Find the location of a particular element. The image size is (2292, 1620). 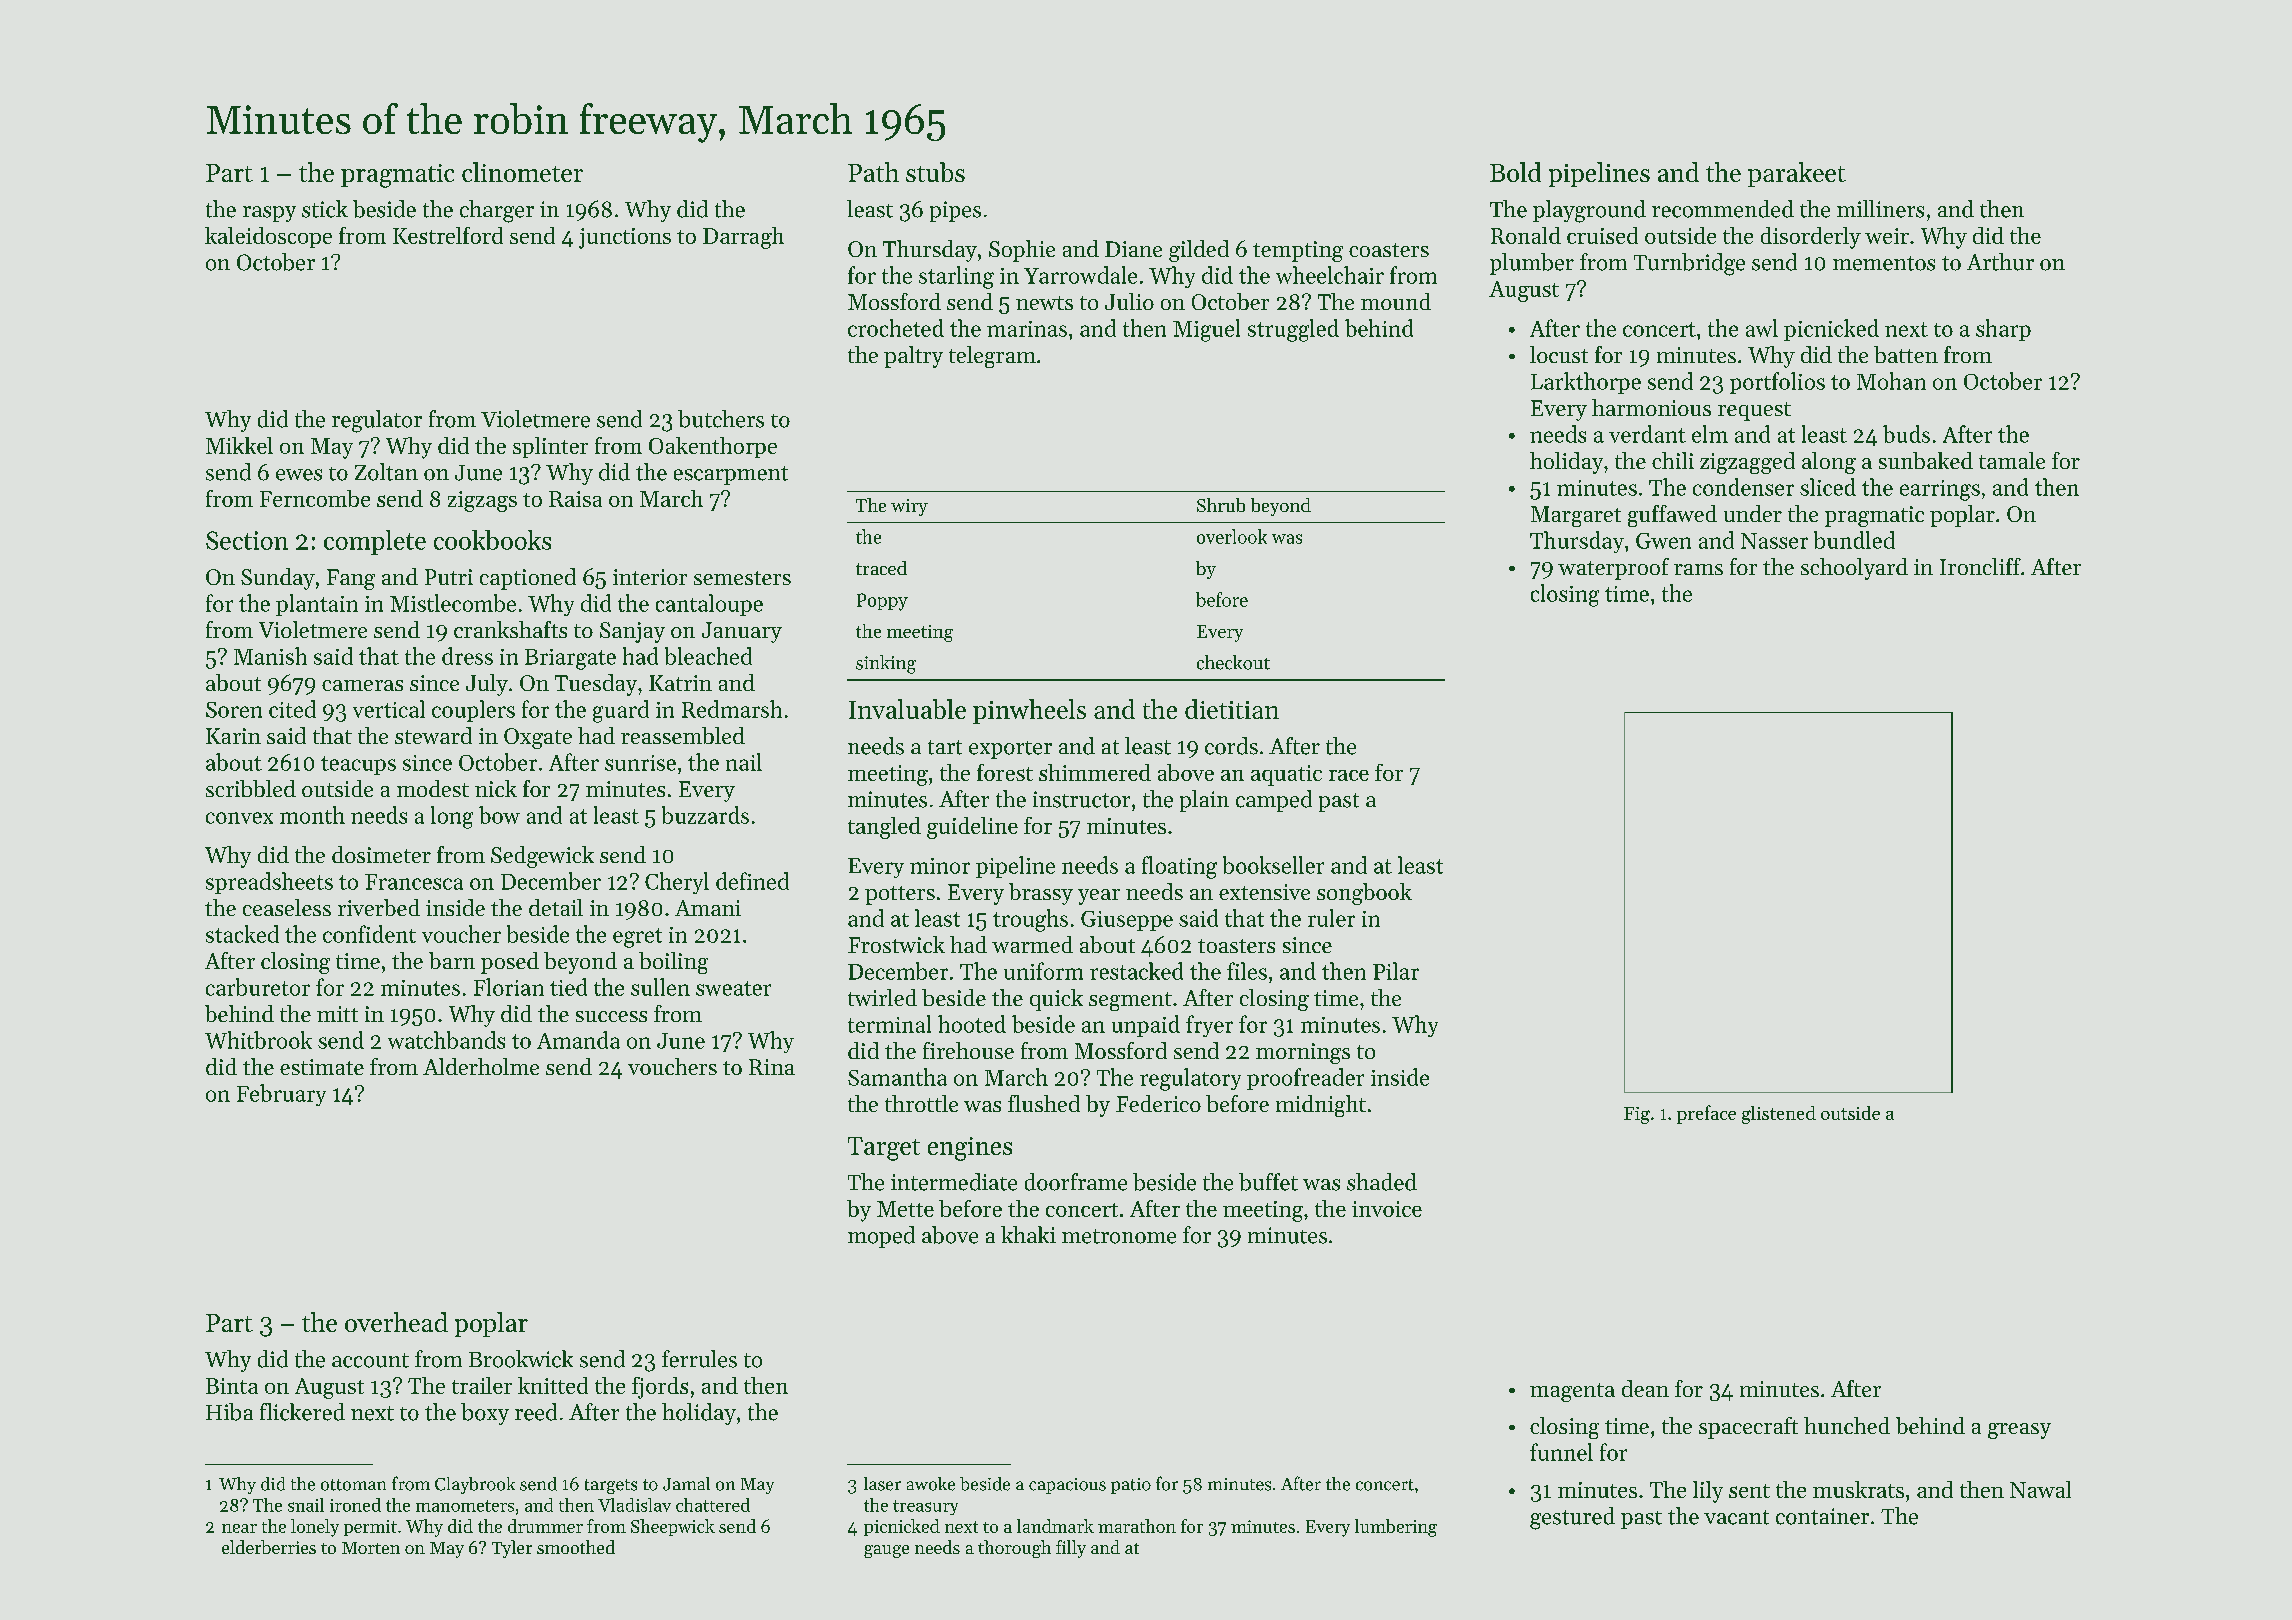

parakeet is located at coordinates (1797, 174).
